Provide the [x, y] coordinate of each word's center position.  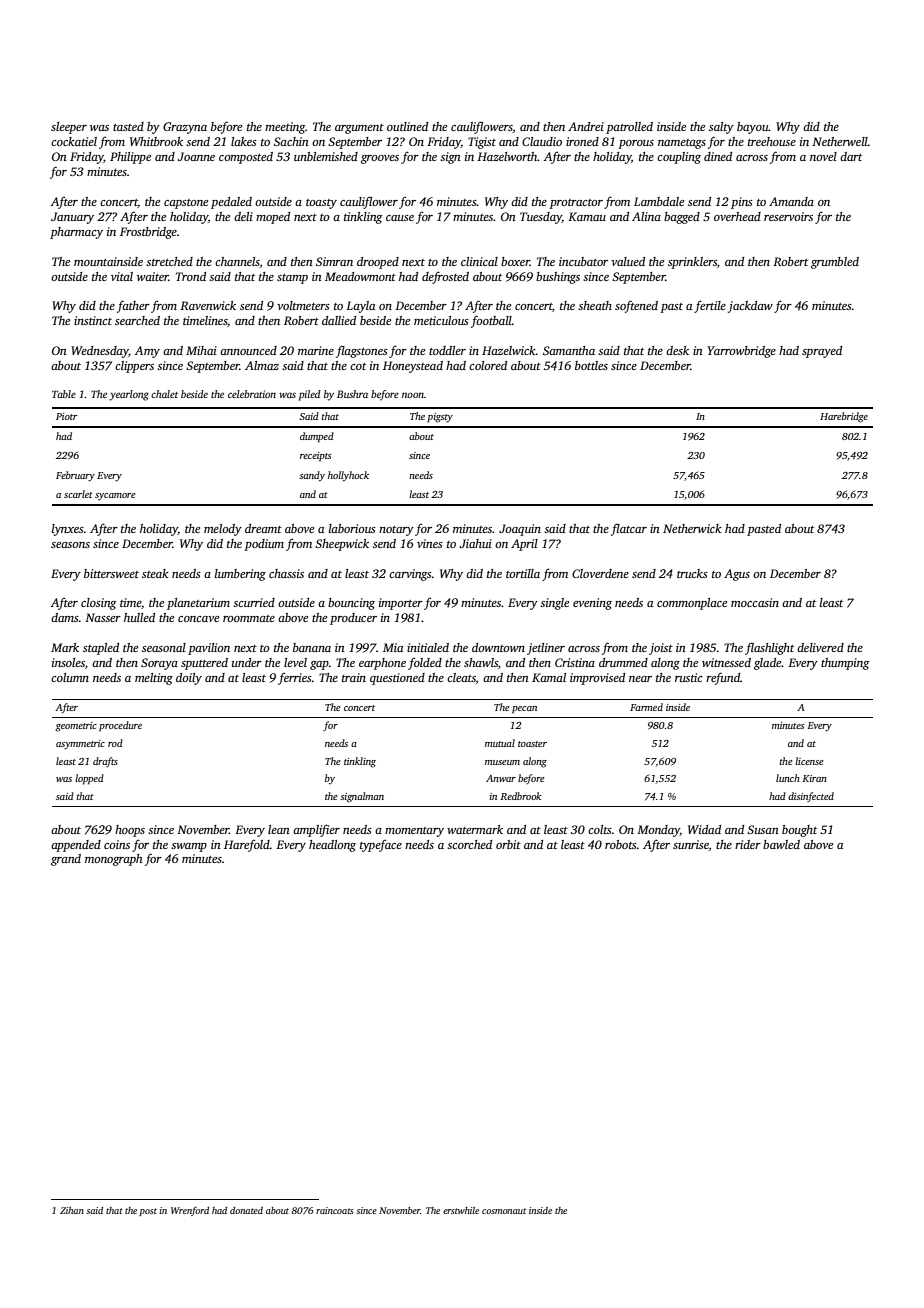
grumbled [835, 263]
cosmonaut [504, 1211]
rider [748, 844]
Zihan [72, 1210]
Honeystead [413, 367]
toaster [532, 744]
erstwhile [461, 1210]
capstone [186, 204]
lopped [89, 779]
